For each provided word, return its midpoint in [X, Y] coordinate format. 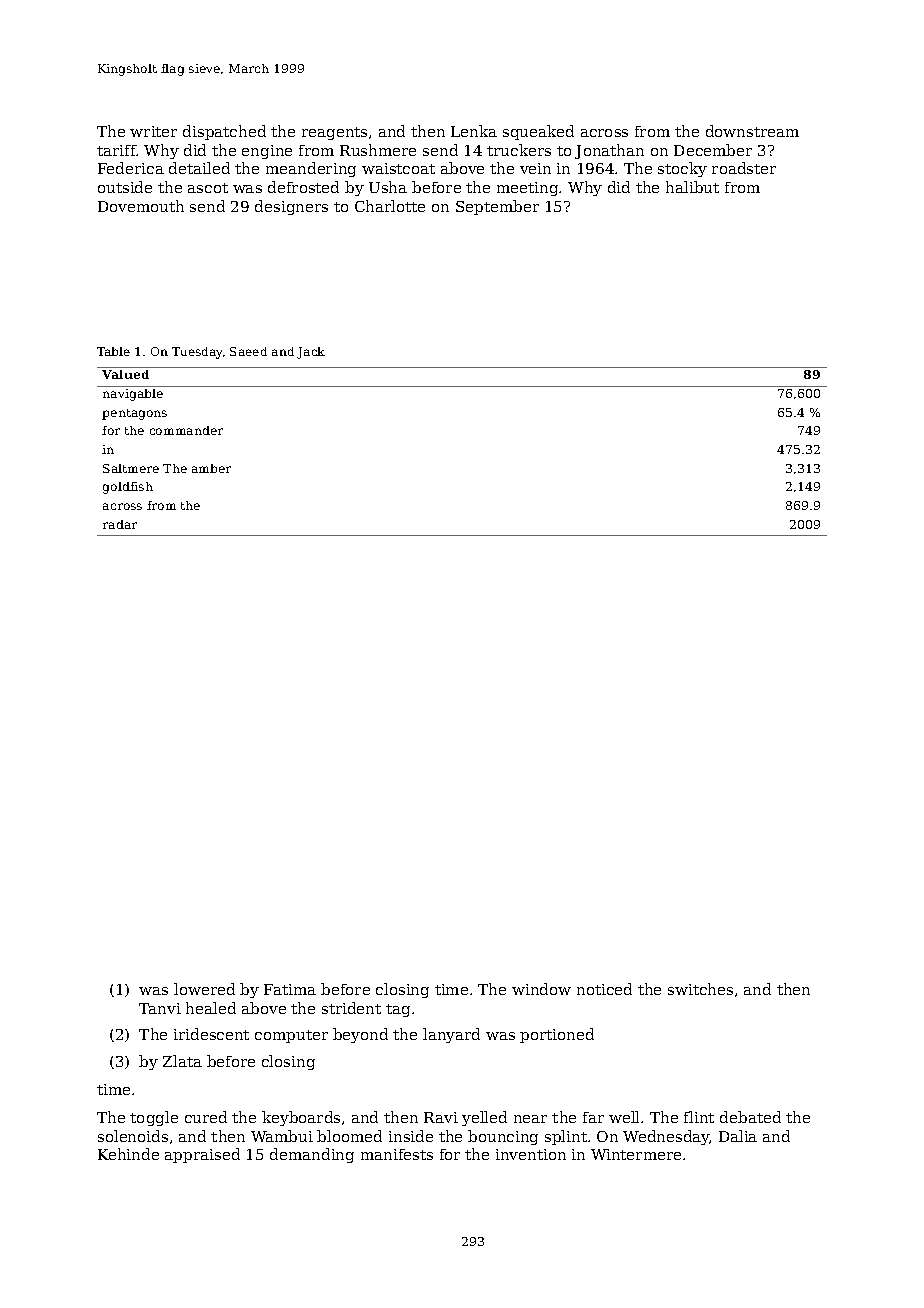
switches [700, 989]
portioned [557, 1035]
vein [535, 168]
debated [750, 1117]
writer [153, 131]
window [541, 989]
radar [120, 524]
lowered [204, 989]
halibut [692, 187]
